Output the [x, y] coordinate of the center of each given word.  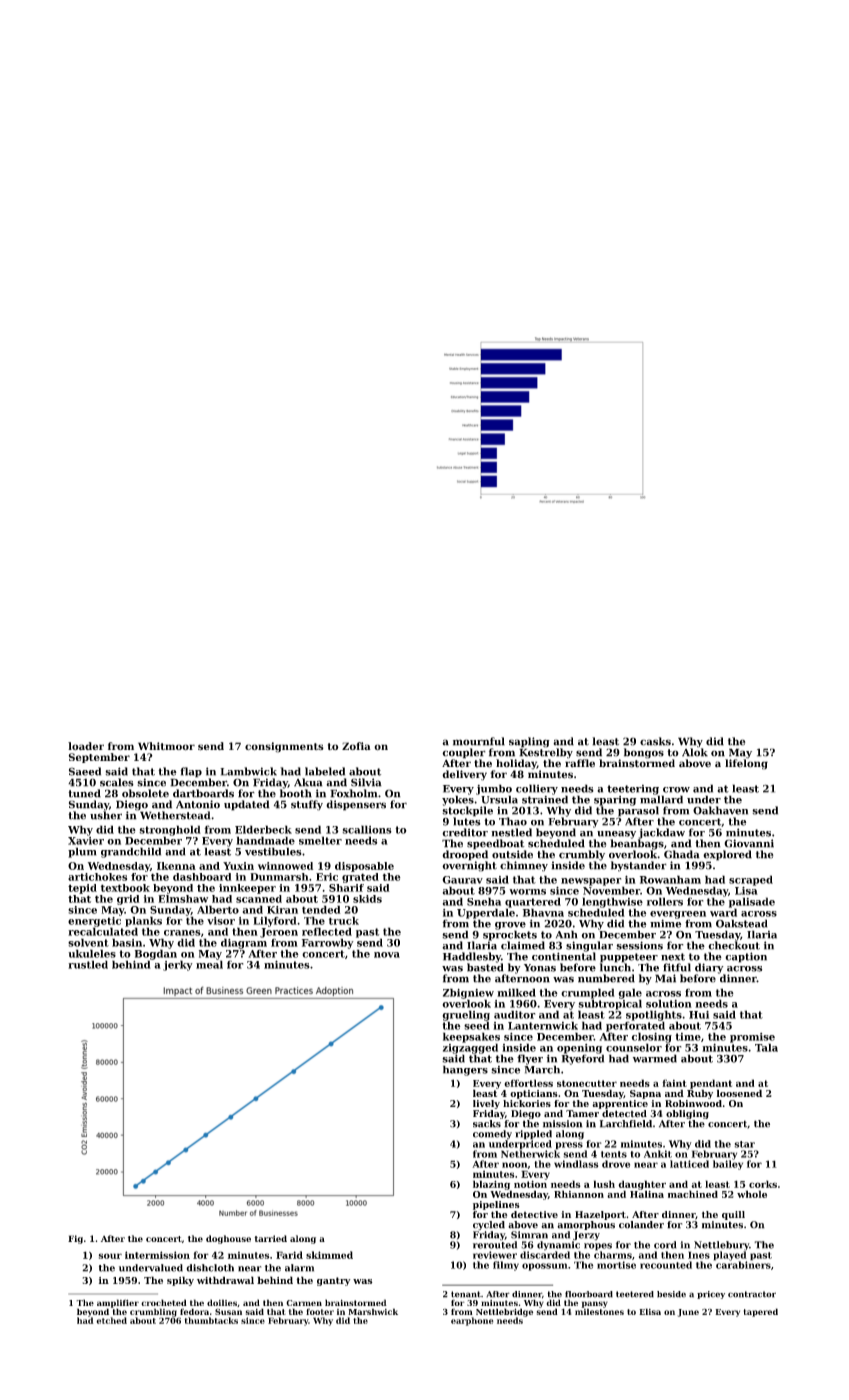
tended [321, 909]
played [730, 1256]
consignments [284, 747]
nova [387, 955]
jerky [178, 965]
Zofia [356, 746]
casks [655, 741]
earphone [472, 1321]
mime [665, 923]
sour [110, 1256]
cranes [182, 933]
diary [709, 968]
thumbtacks [211, 1320]
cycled [489, 1225]
